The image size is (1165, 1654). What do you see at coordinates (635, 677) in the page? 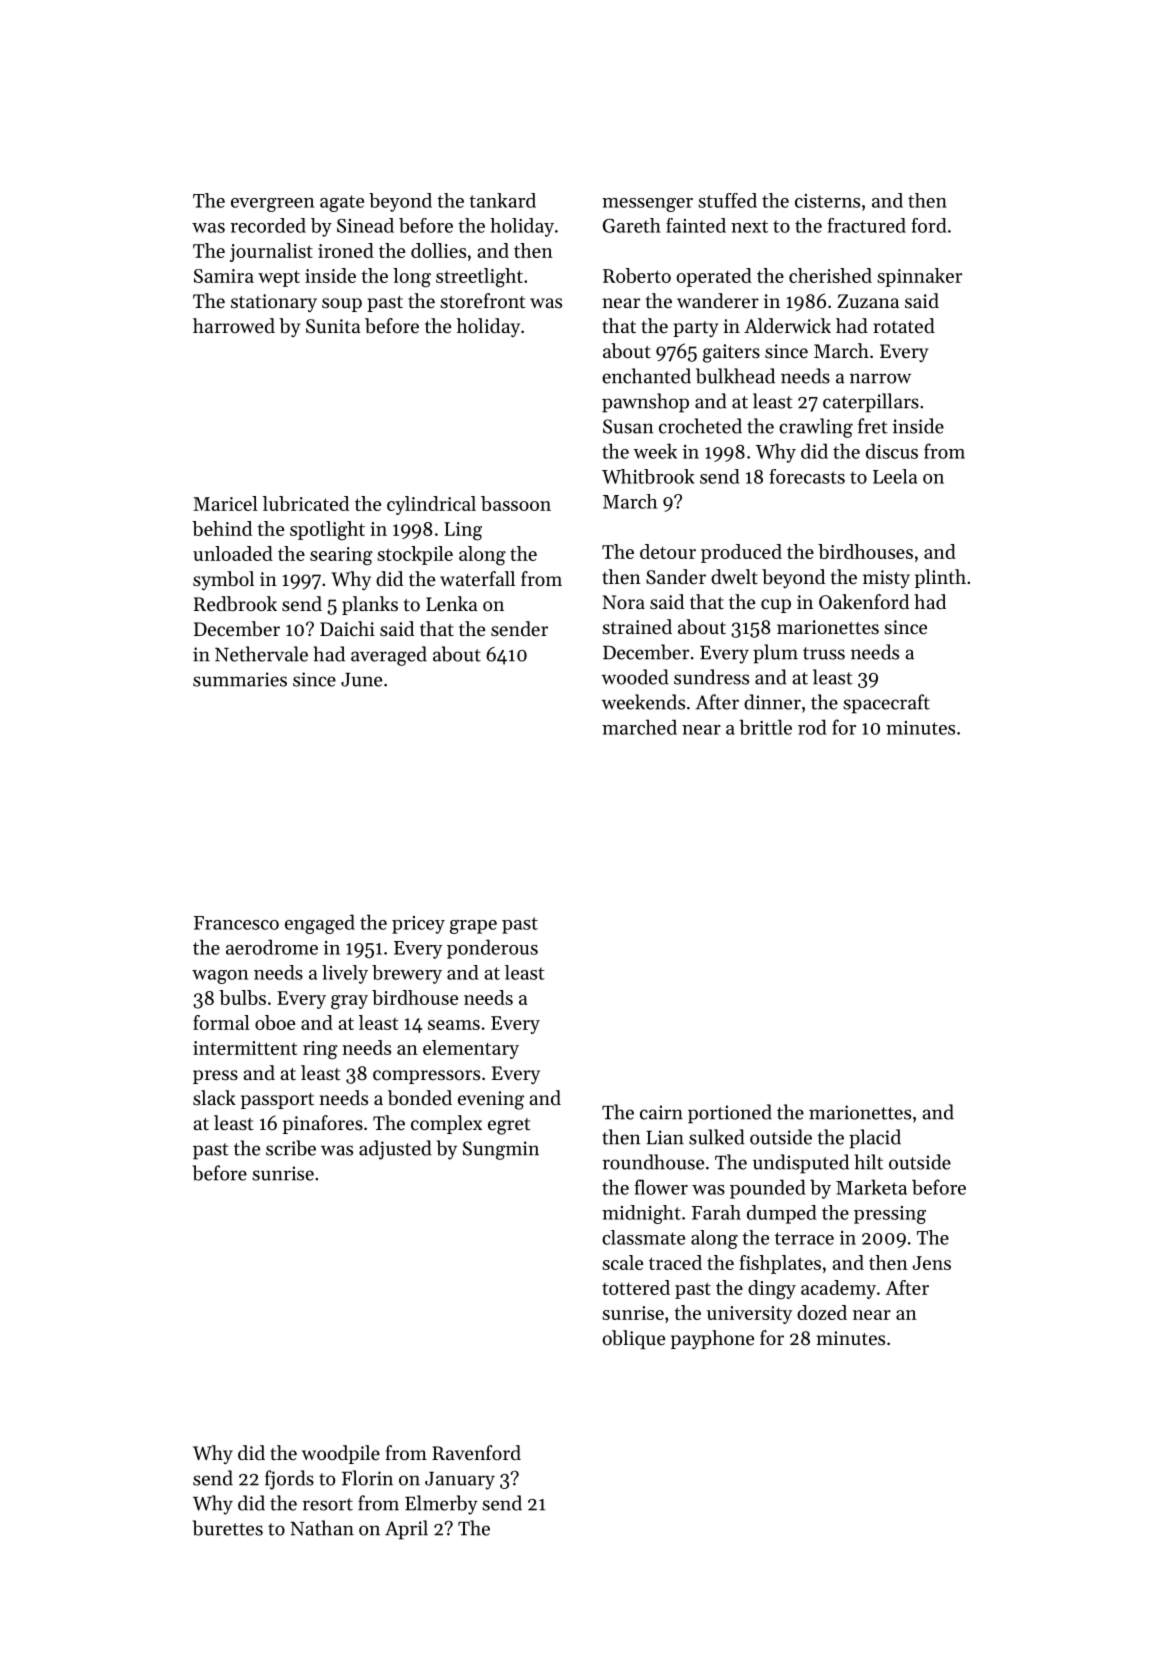
I see `wooded` at bounding box center [635, 677].
